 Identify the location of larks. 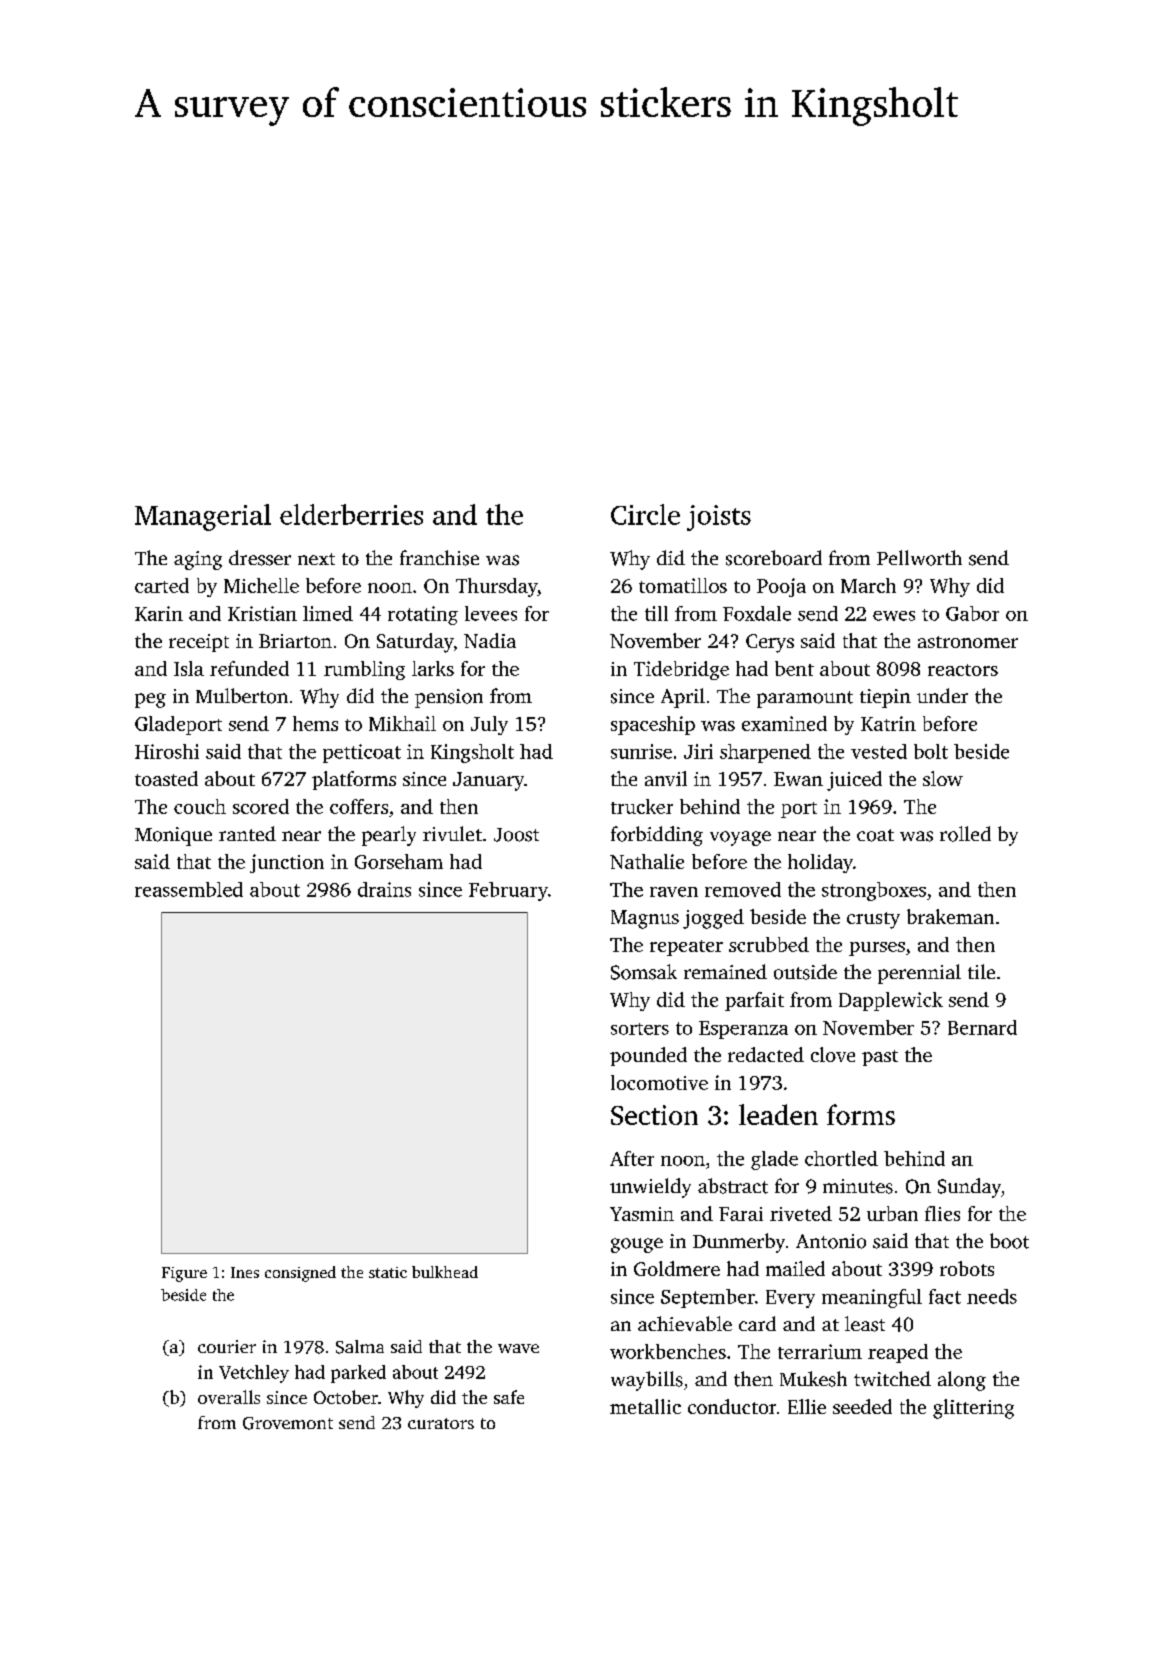
(433, 668).
